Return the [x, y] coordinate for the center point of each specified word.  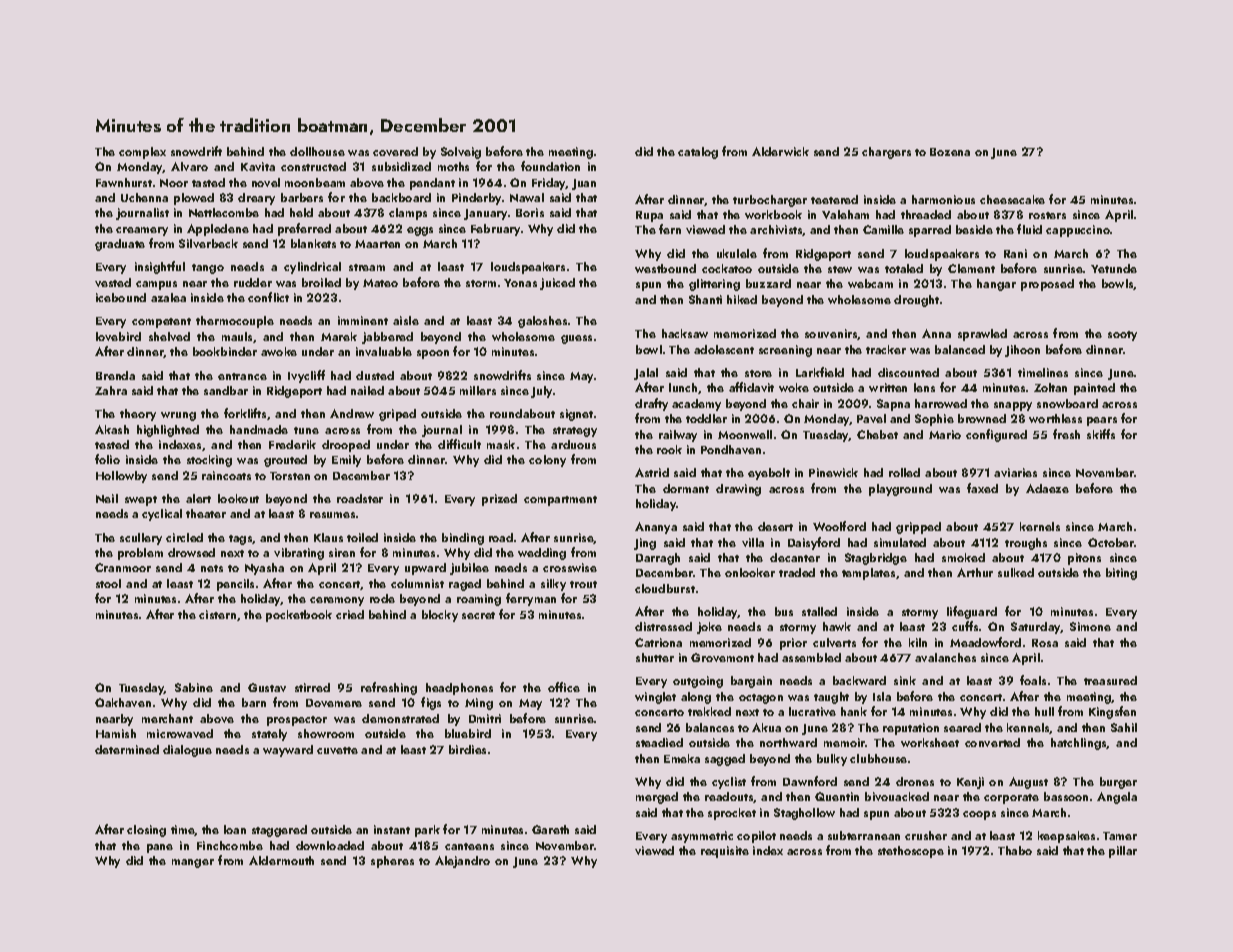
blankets [313, 243]
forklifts [245, 413]
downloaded [330, 845]
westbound [665, 268]
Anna [936, 333]
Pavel [871, 418]
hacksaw [685, 333]
